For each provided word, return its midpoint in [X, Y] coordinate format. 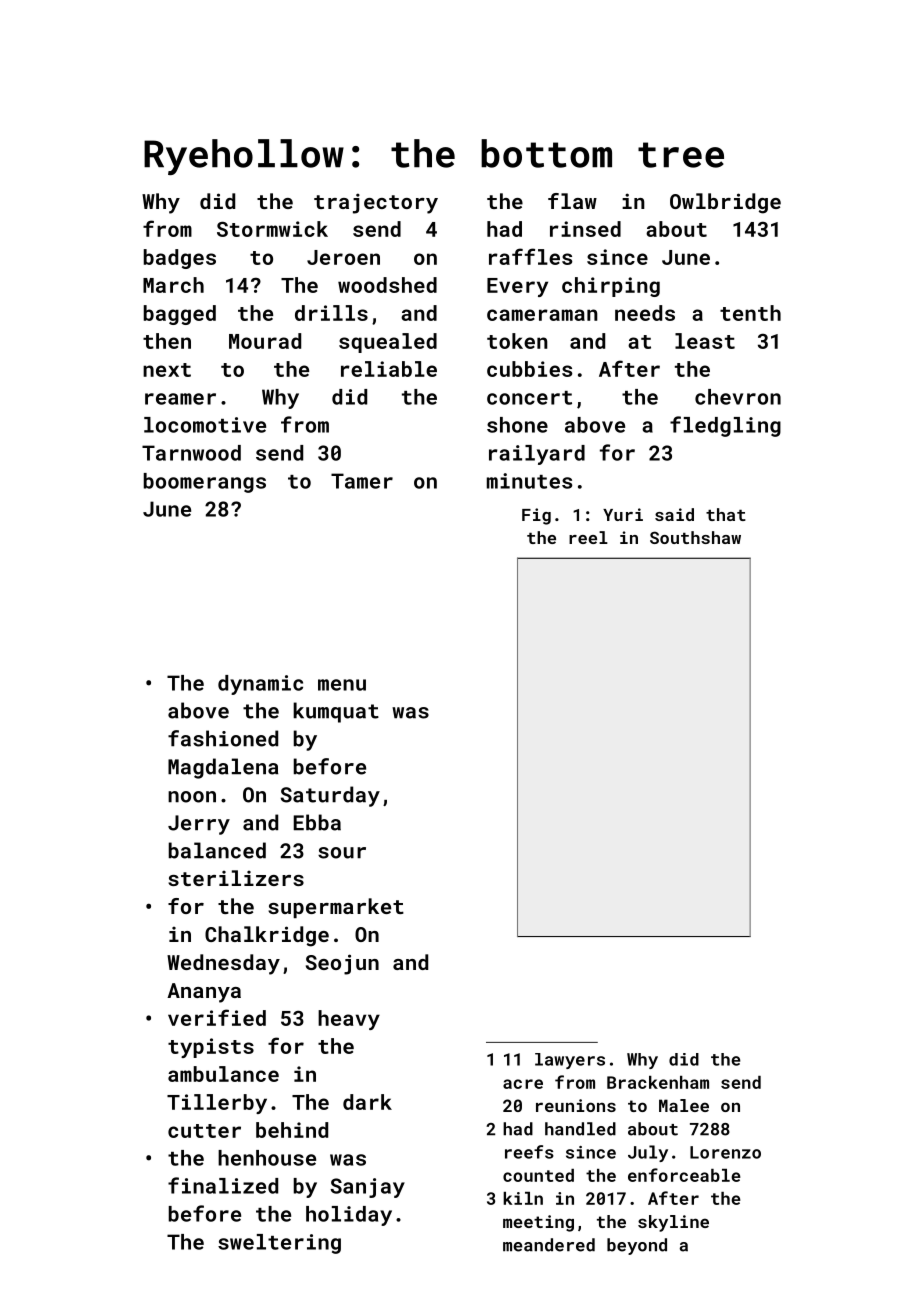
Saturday [330, 796]
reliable [389, 369]
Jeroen [343, 257]
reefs [529, 1152]
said [674, 514]
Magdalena [223, 768]
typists [211, 1048]
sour [342, 853]
